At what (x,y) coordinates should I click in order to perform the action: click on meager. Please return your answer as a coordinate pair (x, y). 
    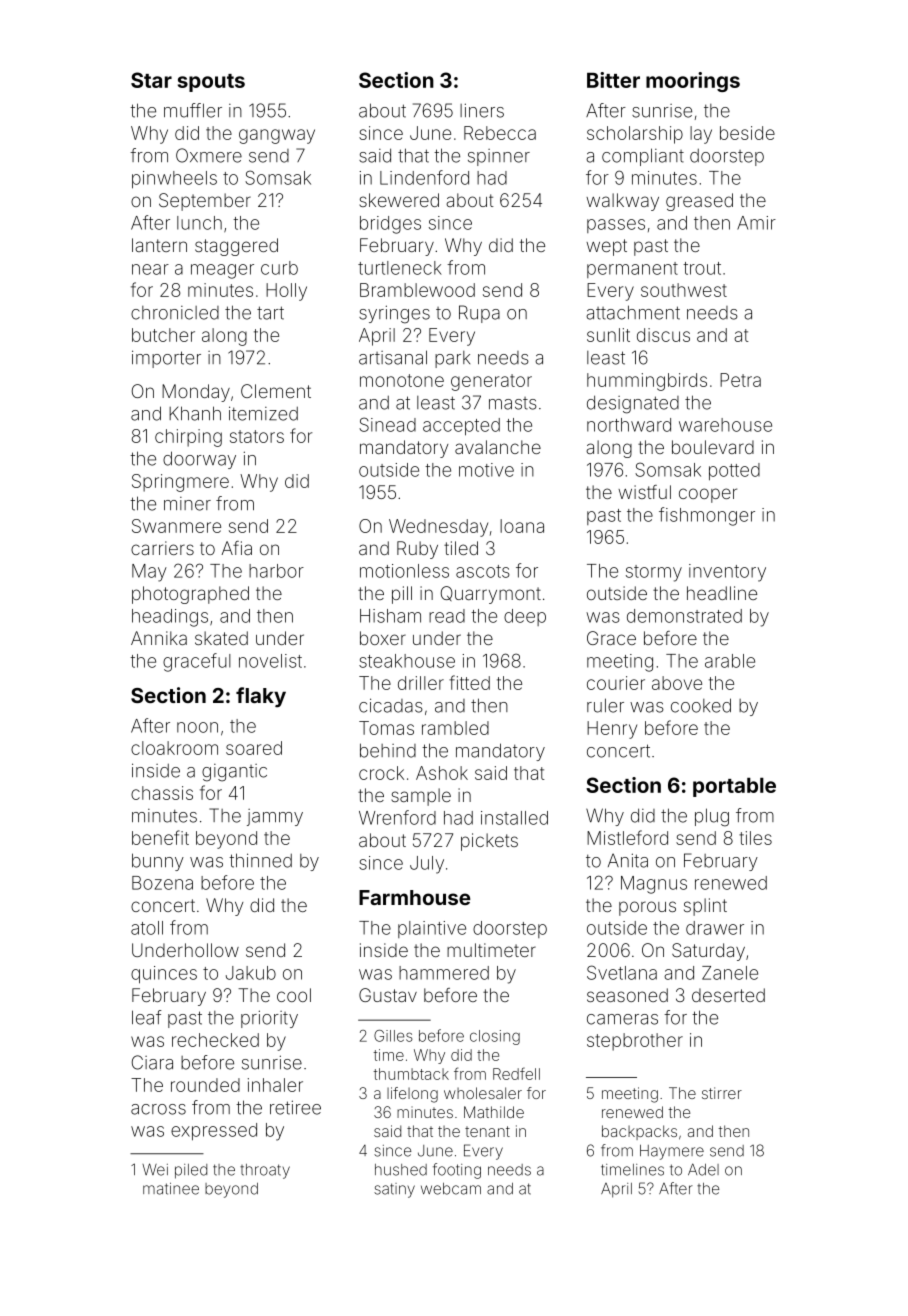
    Looking at the image, I should click on (222, 271).
